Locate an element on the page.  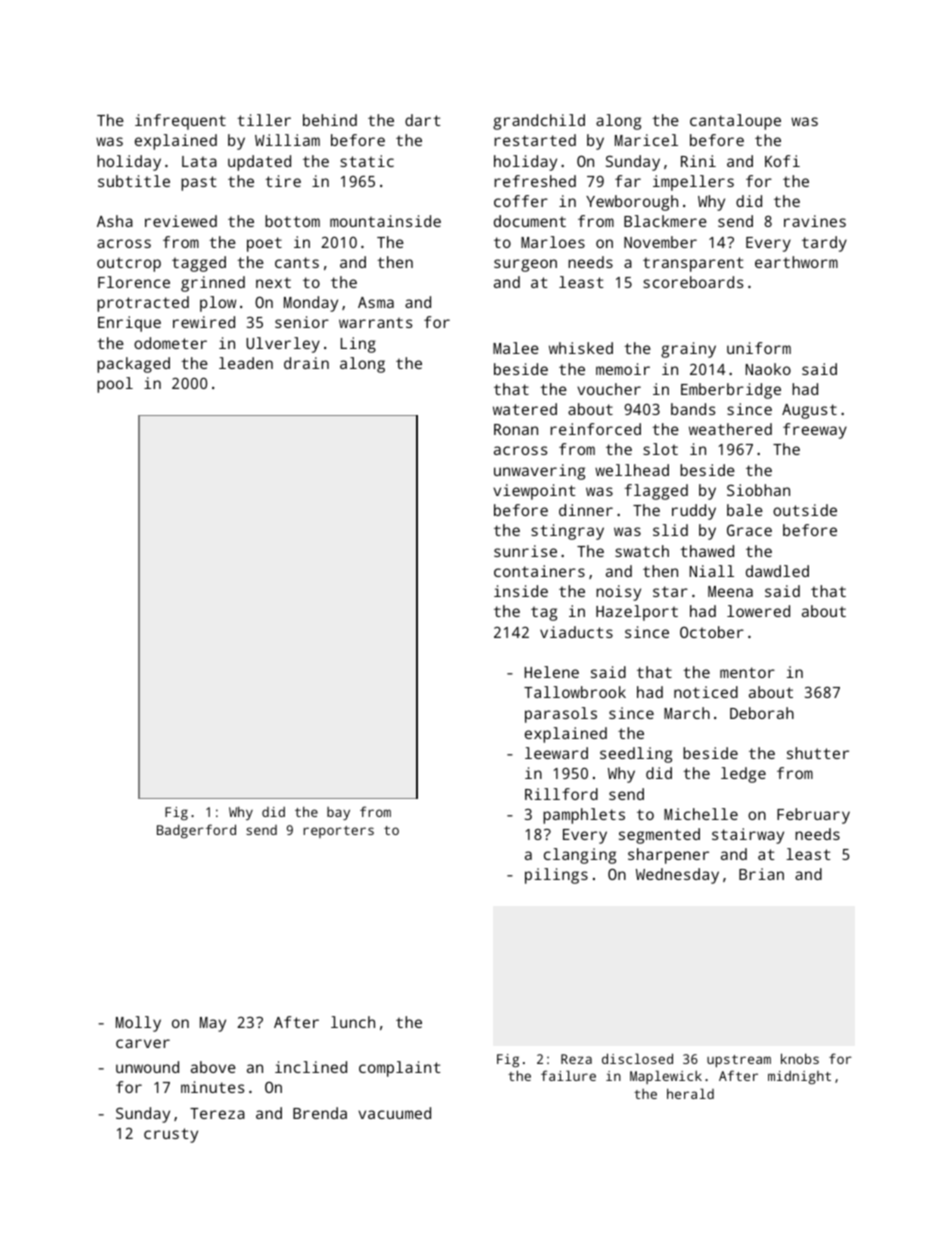
updated is located at coordinates (259, 163).
